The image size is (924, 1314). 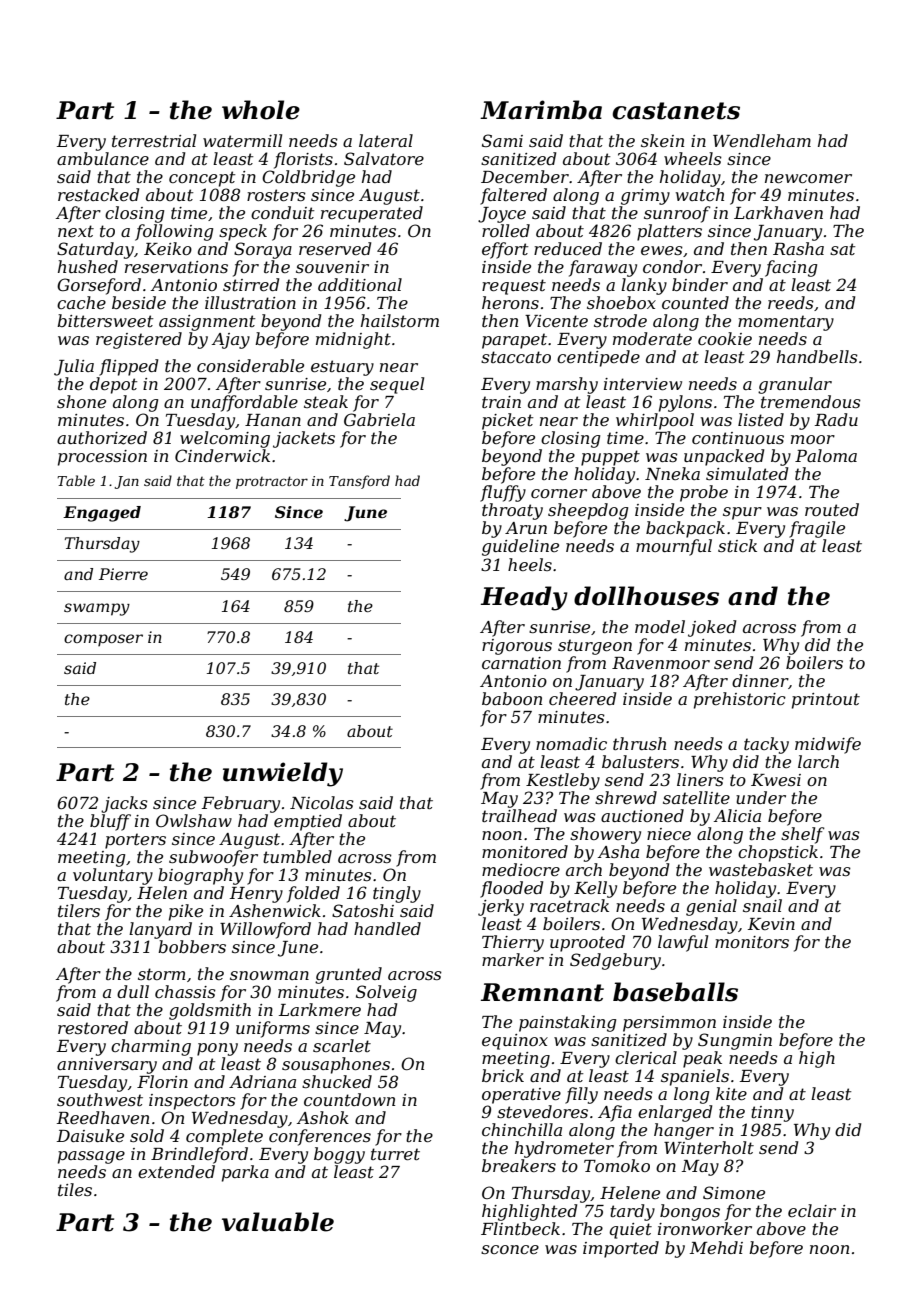 What do you see at coordinates (512, 698) in the page?
I see `baboon` at bounding box center [512, 698].
